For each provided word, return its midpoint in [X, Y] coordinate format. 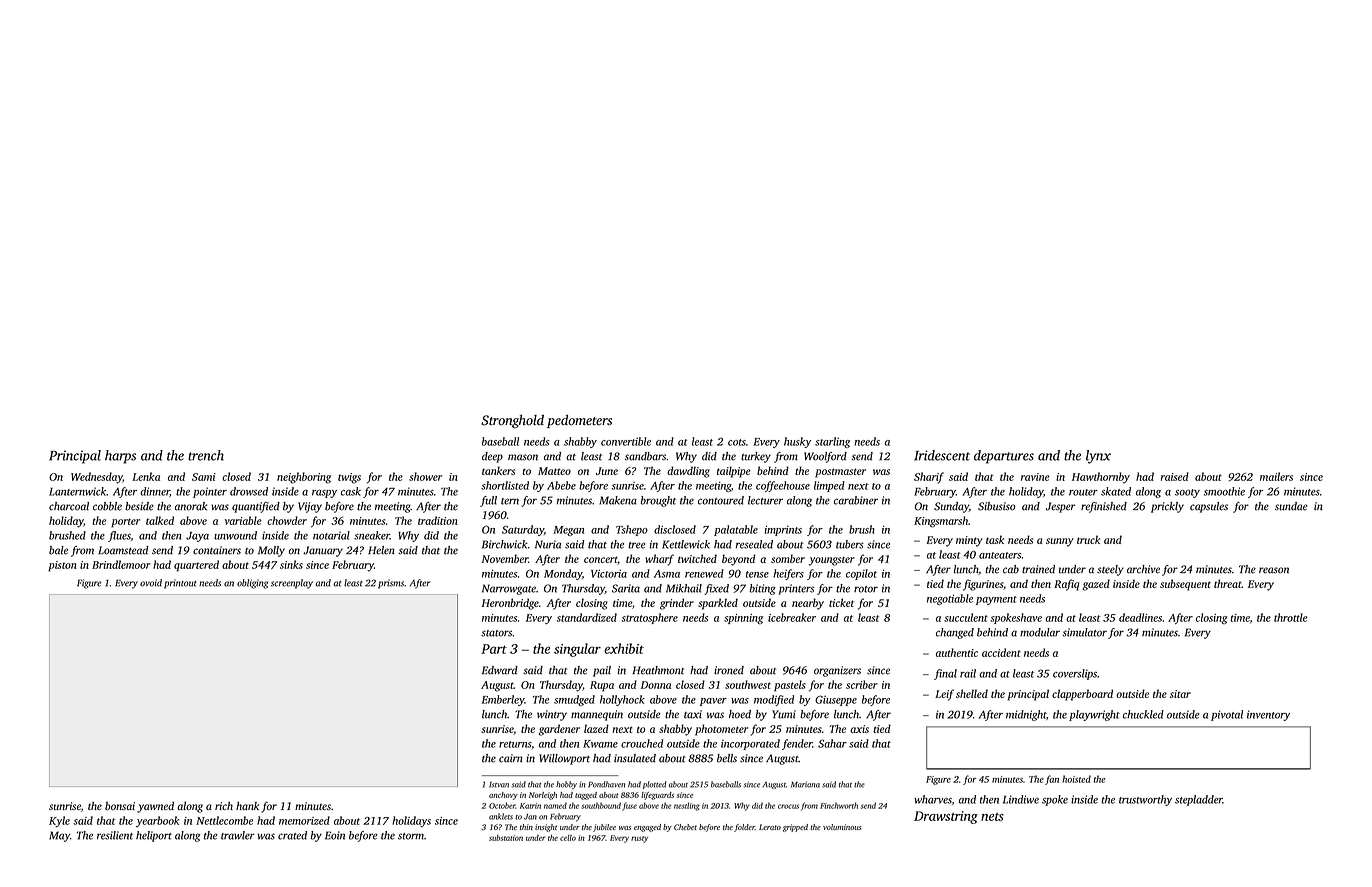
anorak [191, 506]
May [59, 836]
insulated [635, 758]
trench [206, 455]
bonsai [120, 806]
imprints [783, 530]
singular [577, 650]
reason [1274, 570]
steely [1110, 570]
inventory [1268, 715]
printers [796, 589]
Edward [500, 670]
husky [797, 442]
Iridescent [942, 455]
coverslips [1075, 674]
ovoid [151, 583]
